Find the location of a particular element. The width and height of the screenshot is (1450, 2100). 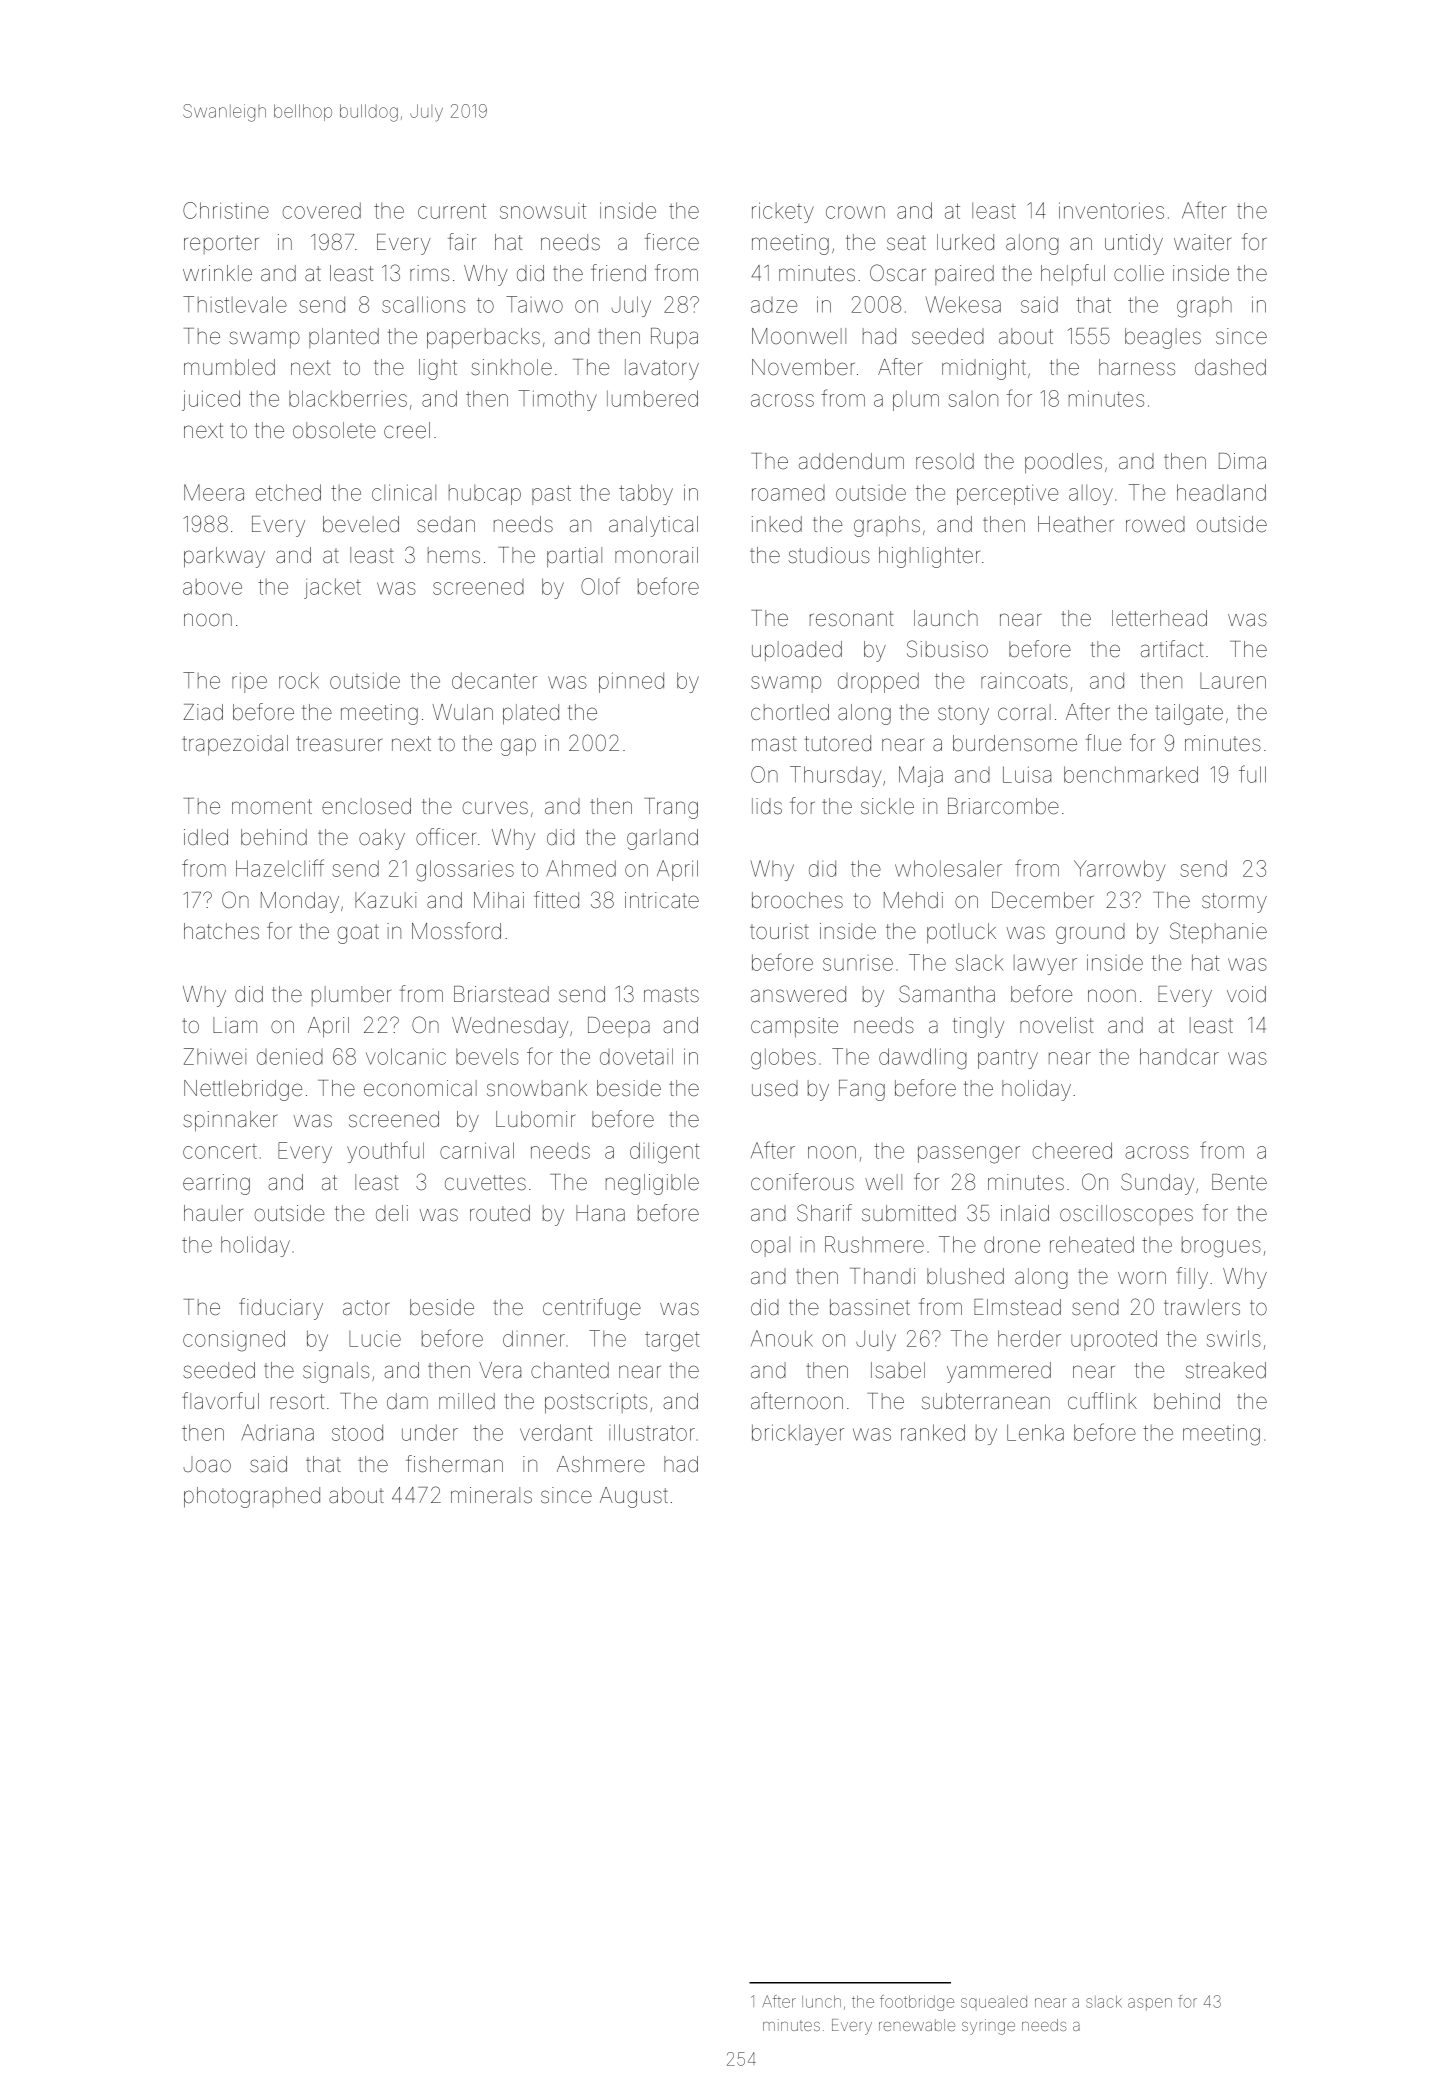

snowbank is located at coordinates (537, 1088).
